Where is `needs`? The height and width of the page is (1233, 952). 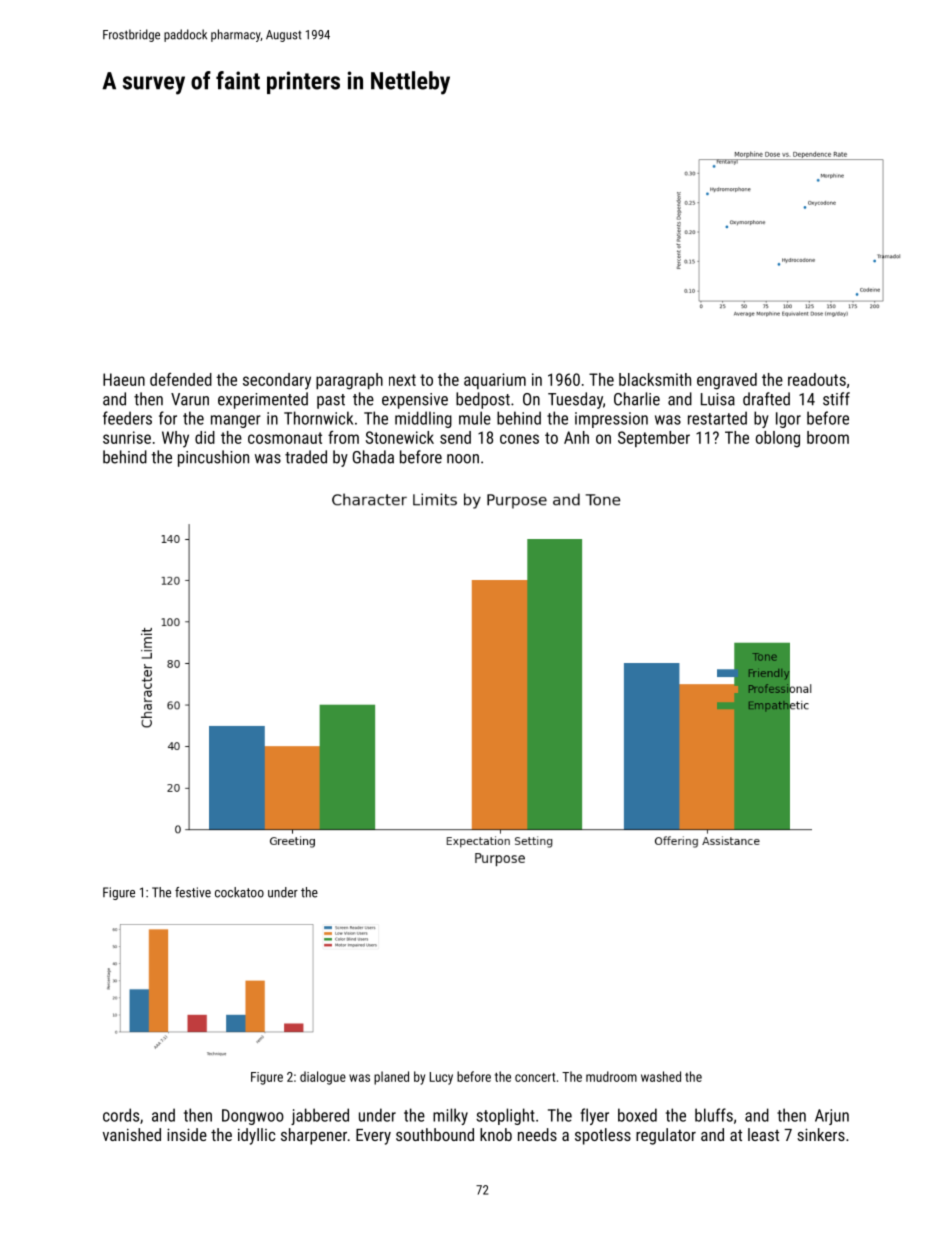
needs is located at coordinates (537, 1134).
